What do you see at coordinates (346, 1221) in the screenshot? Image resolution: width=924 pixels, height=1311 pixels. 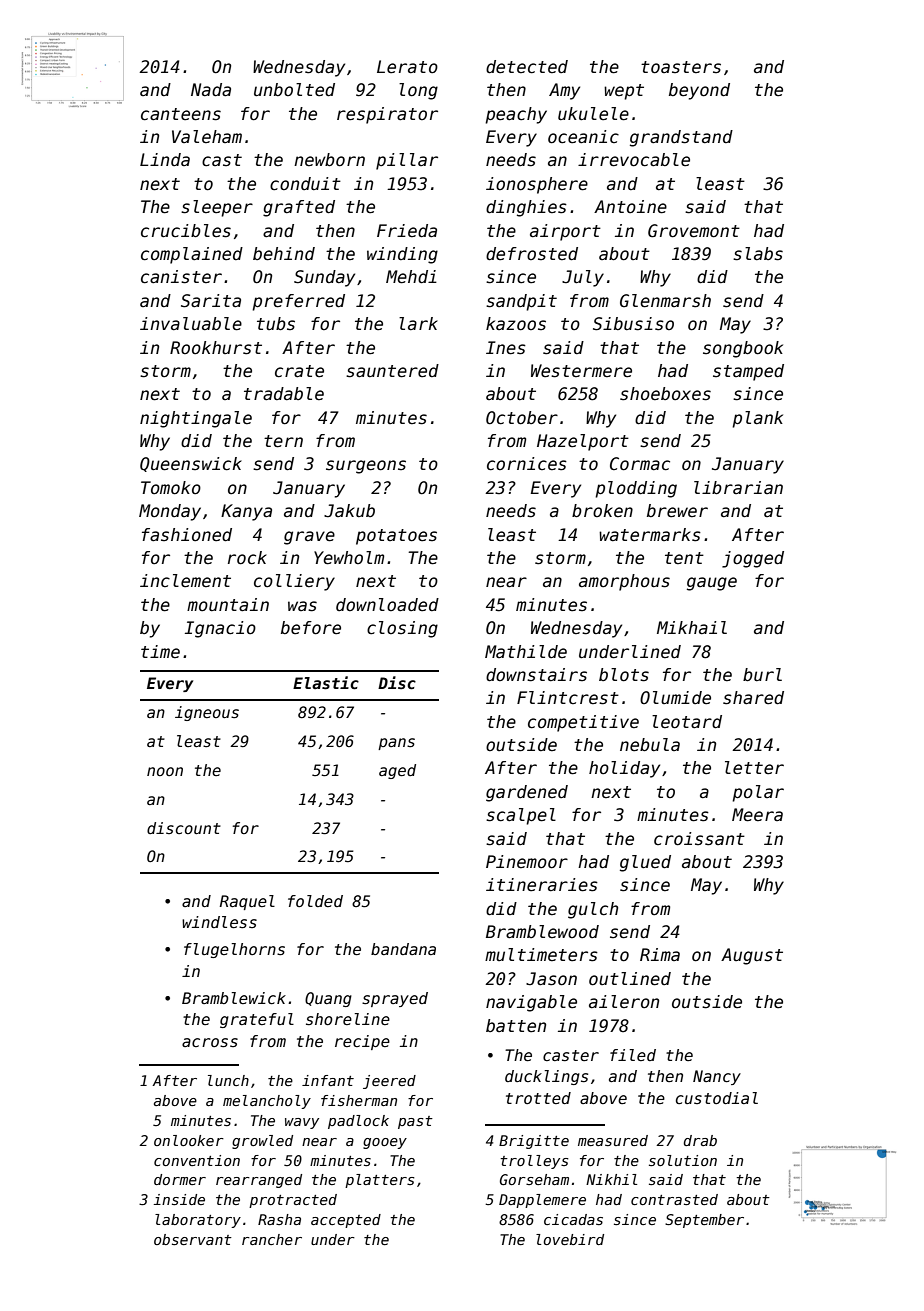 I see `accepted` at bounding box center [346, 1221].
